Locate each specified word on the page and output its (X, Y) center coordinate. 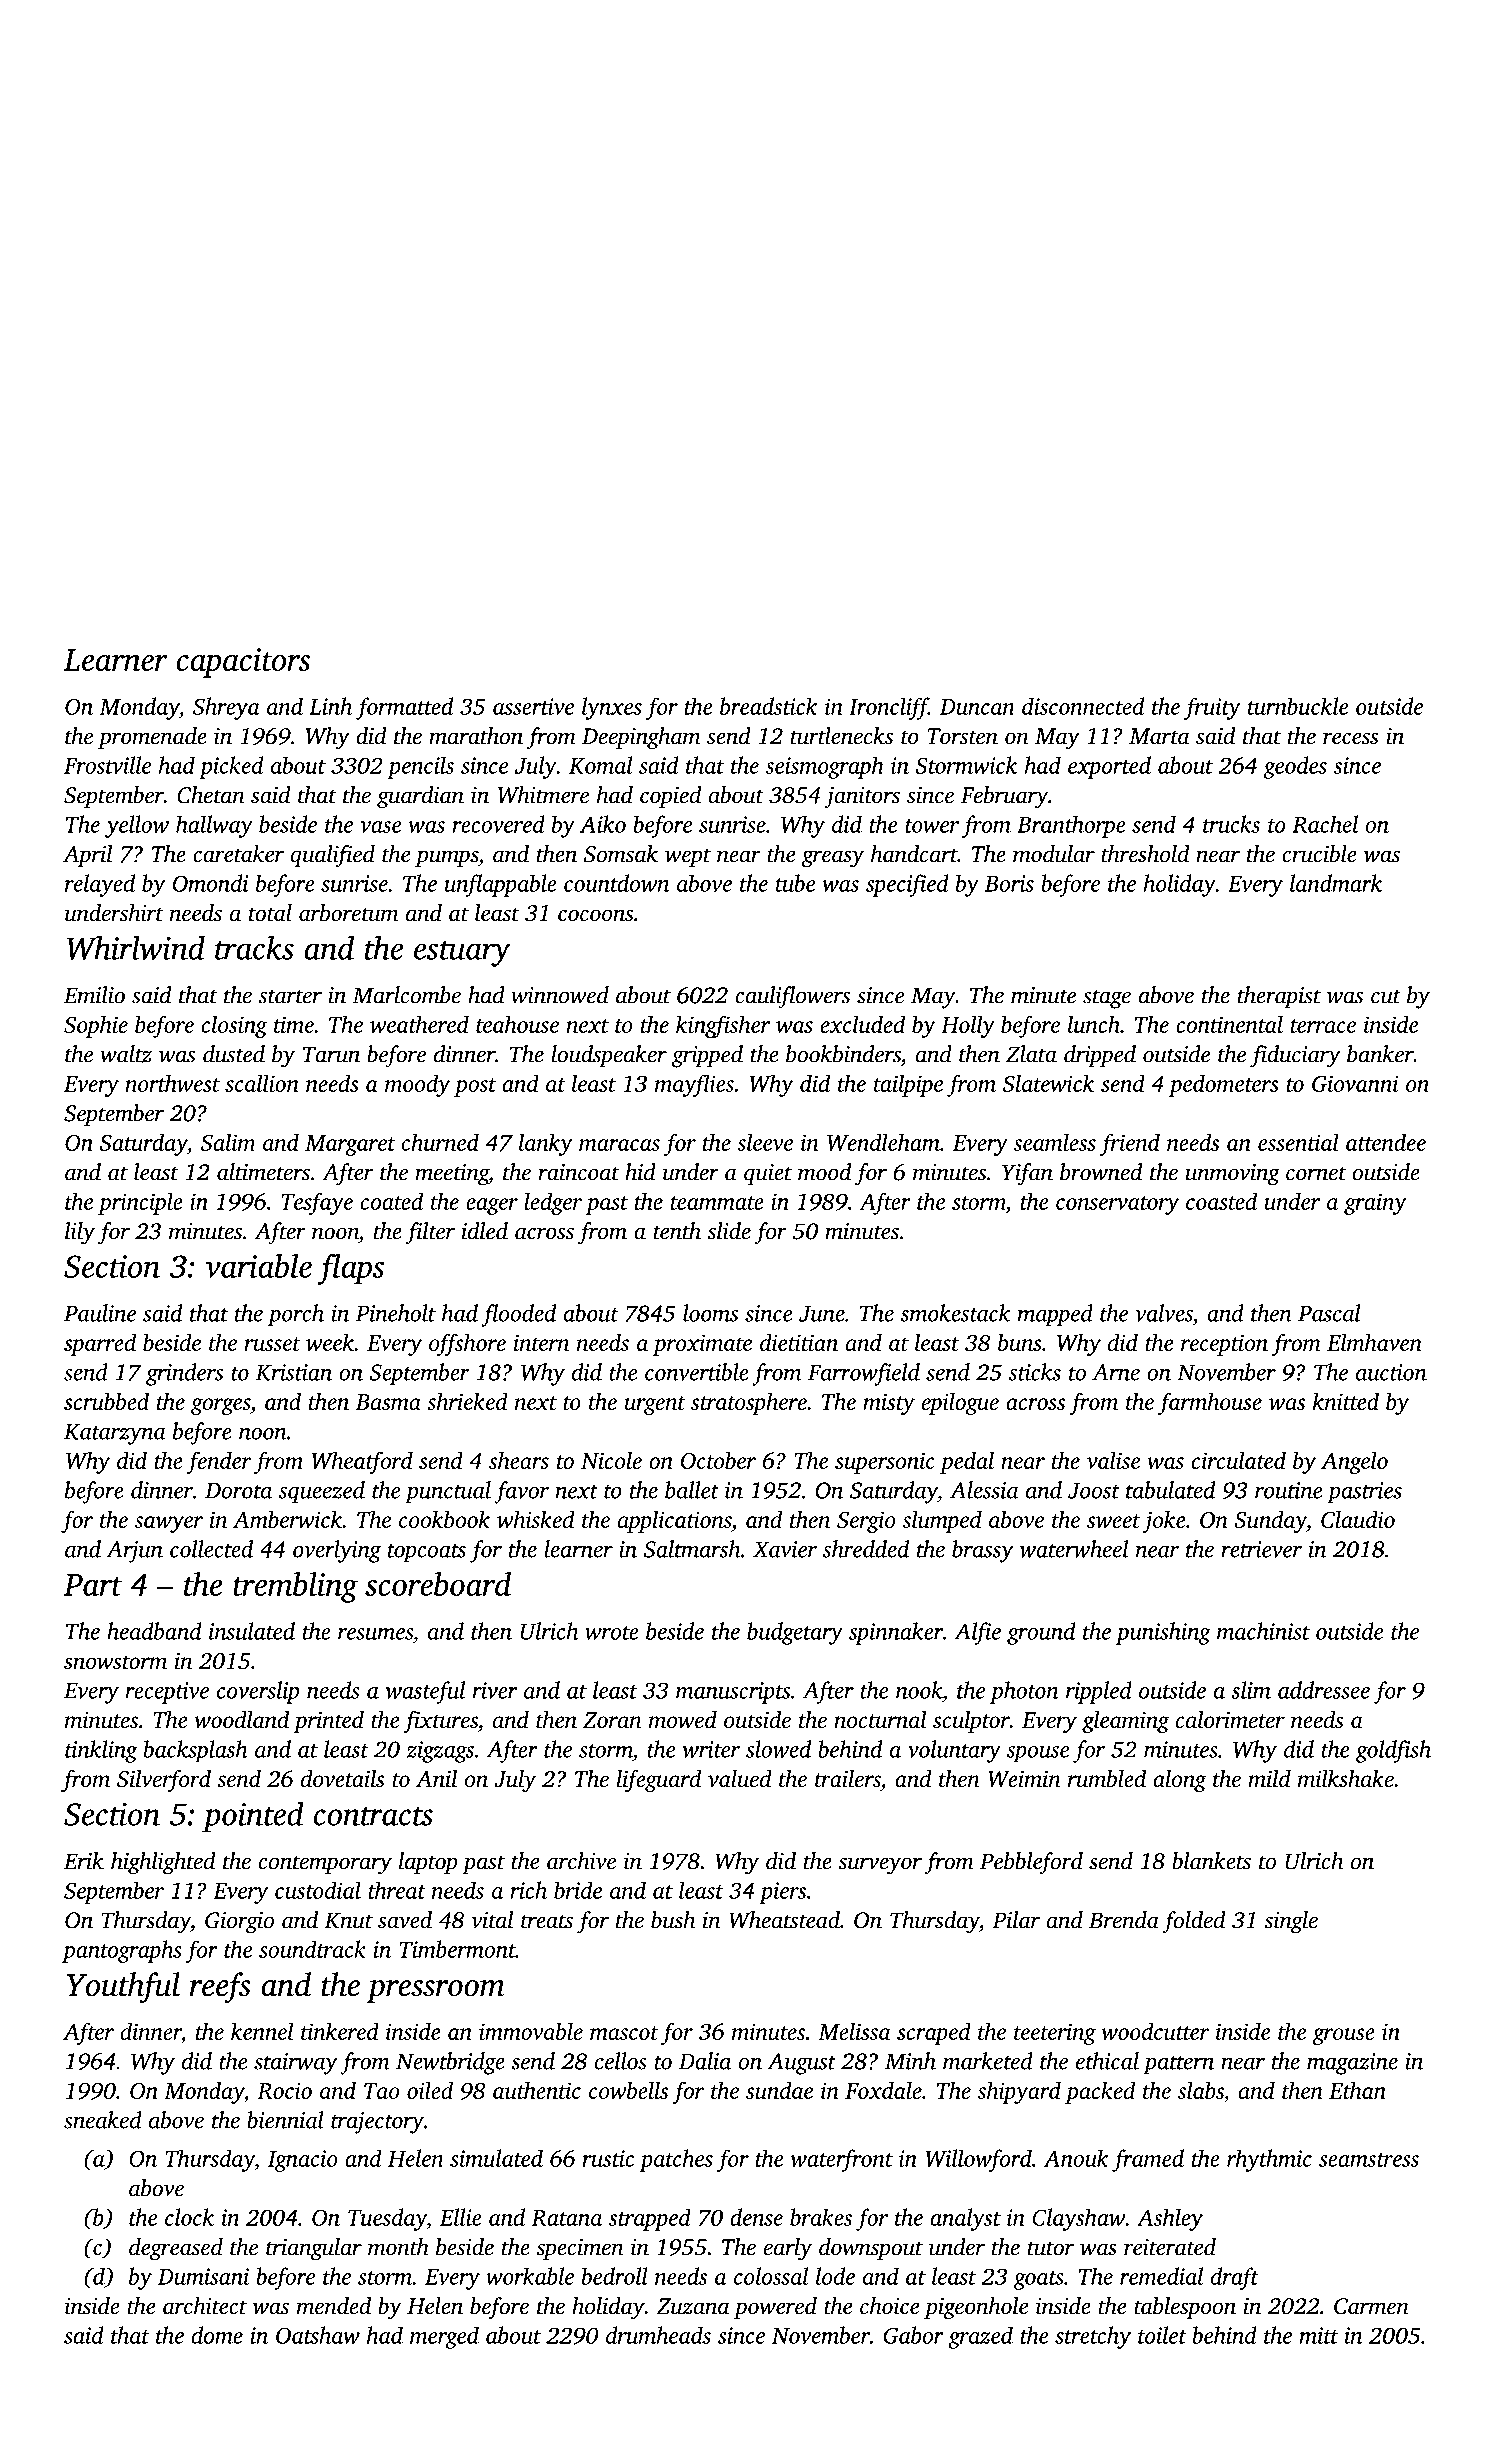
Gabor (913, 2335)
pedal (967, 1462)
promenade (152, 738)
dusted (234, 1054)
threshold (1145, 854)
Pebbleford (1031, 1863)
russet (272, 1344)
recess (1351, 738)
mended (334, 2306)
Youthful (123, 1987)
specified (907, 885)
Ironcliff (889, 708)
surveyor (880, 1866)
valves (1164, 1313)
